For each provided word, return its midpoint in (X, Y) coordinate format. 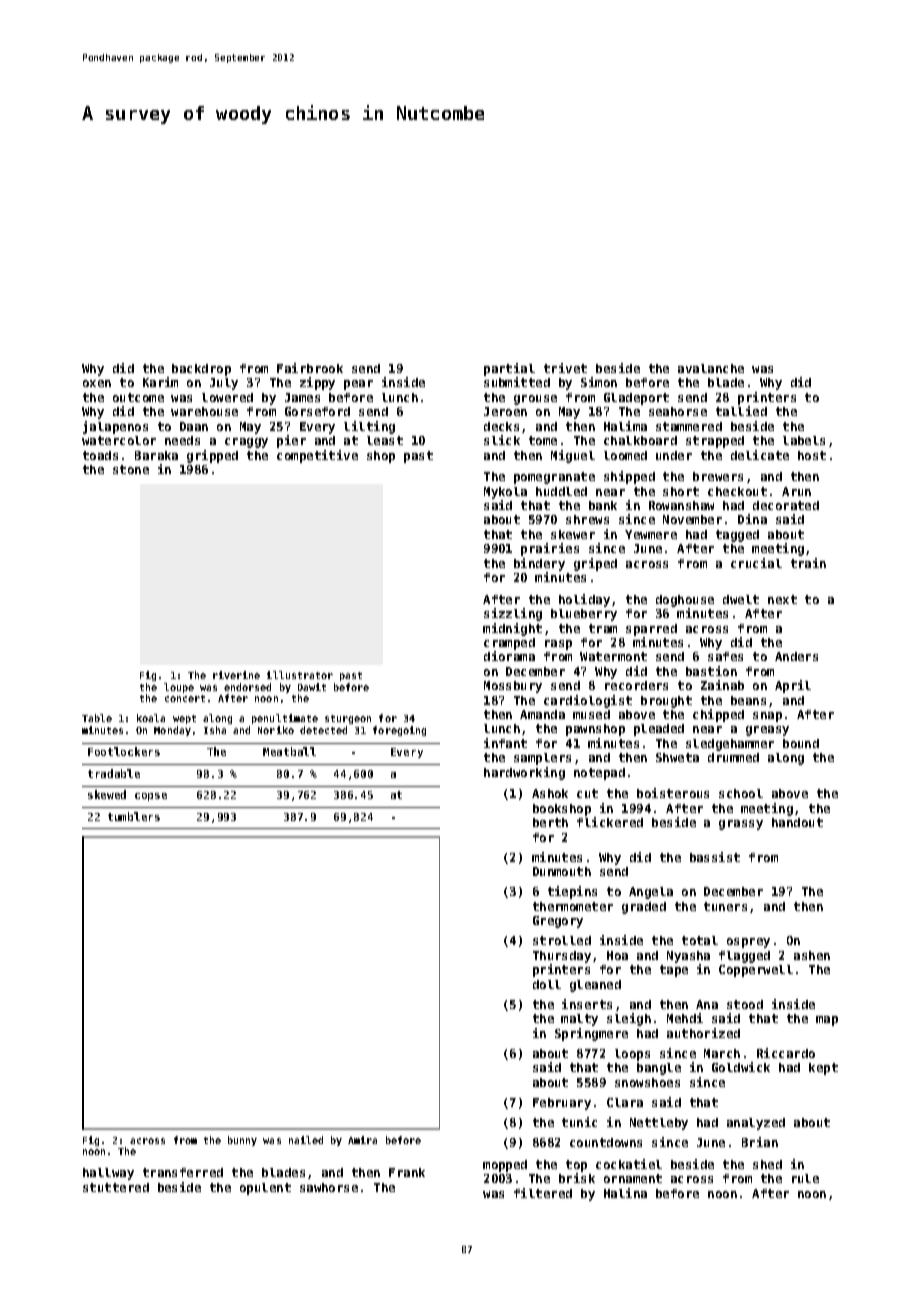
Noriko (276, 730)
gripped (212, 456)
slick (502, 440)
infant (505, 743)
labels (804, 440)
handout (797, 822)
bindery (539, 564)
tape (674, 971)
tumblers (134, 816)
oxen (97, 383)
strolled (562, 940)
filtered (543, 1193)
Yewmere (651, 534)
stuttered (116, 1187)
